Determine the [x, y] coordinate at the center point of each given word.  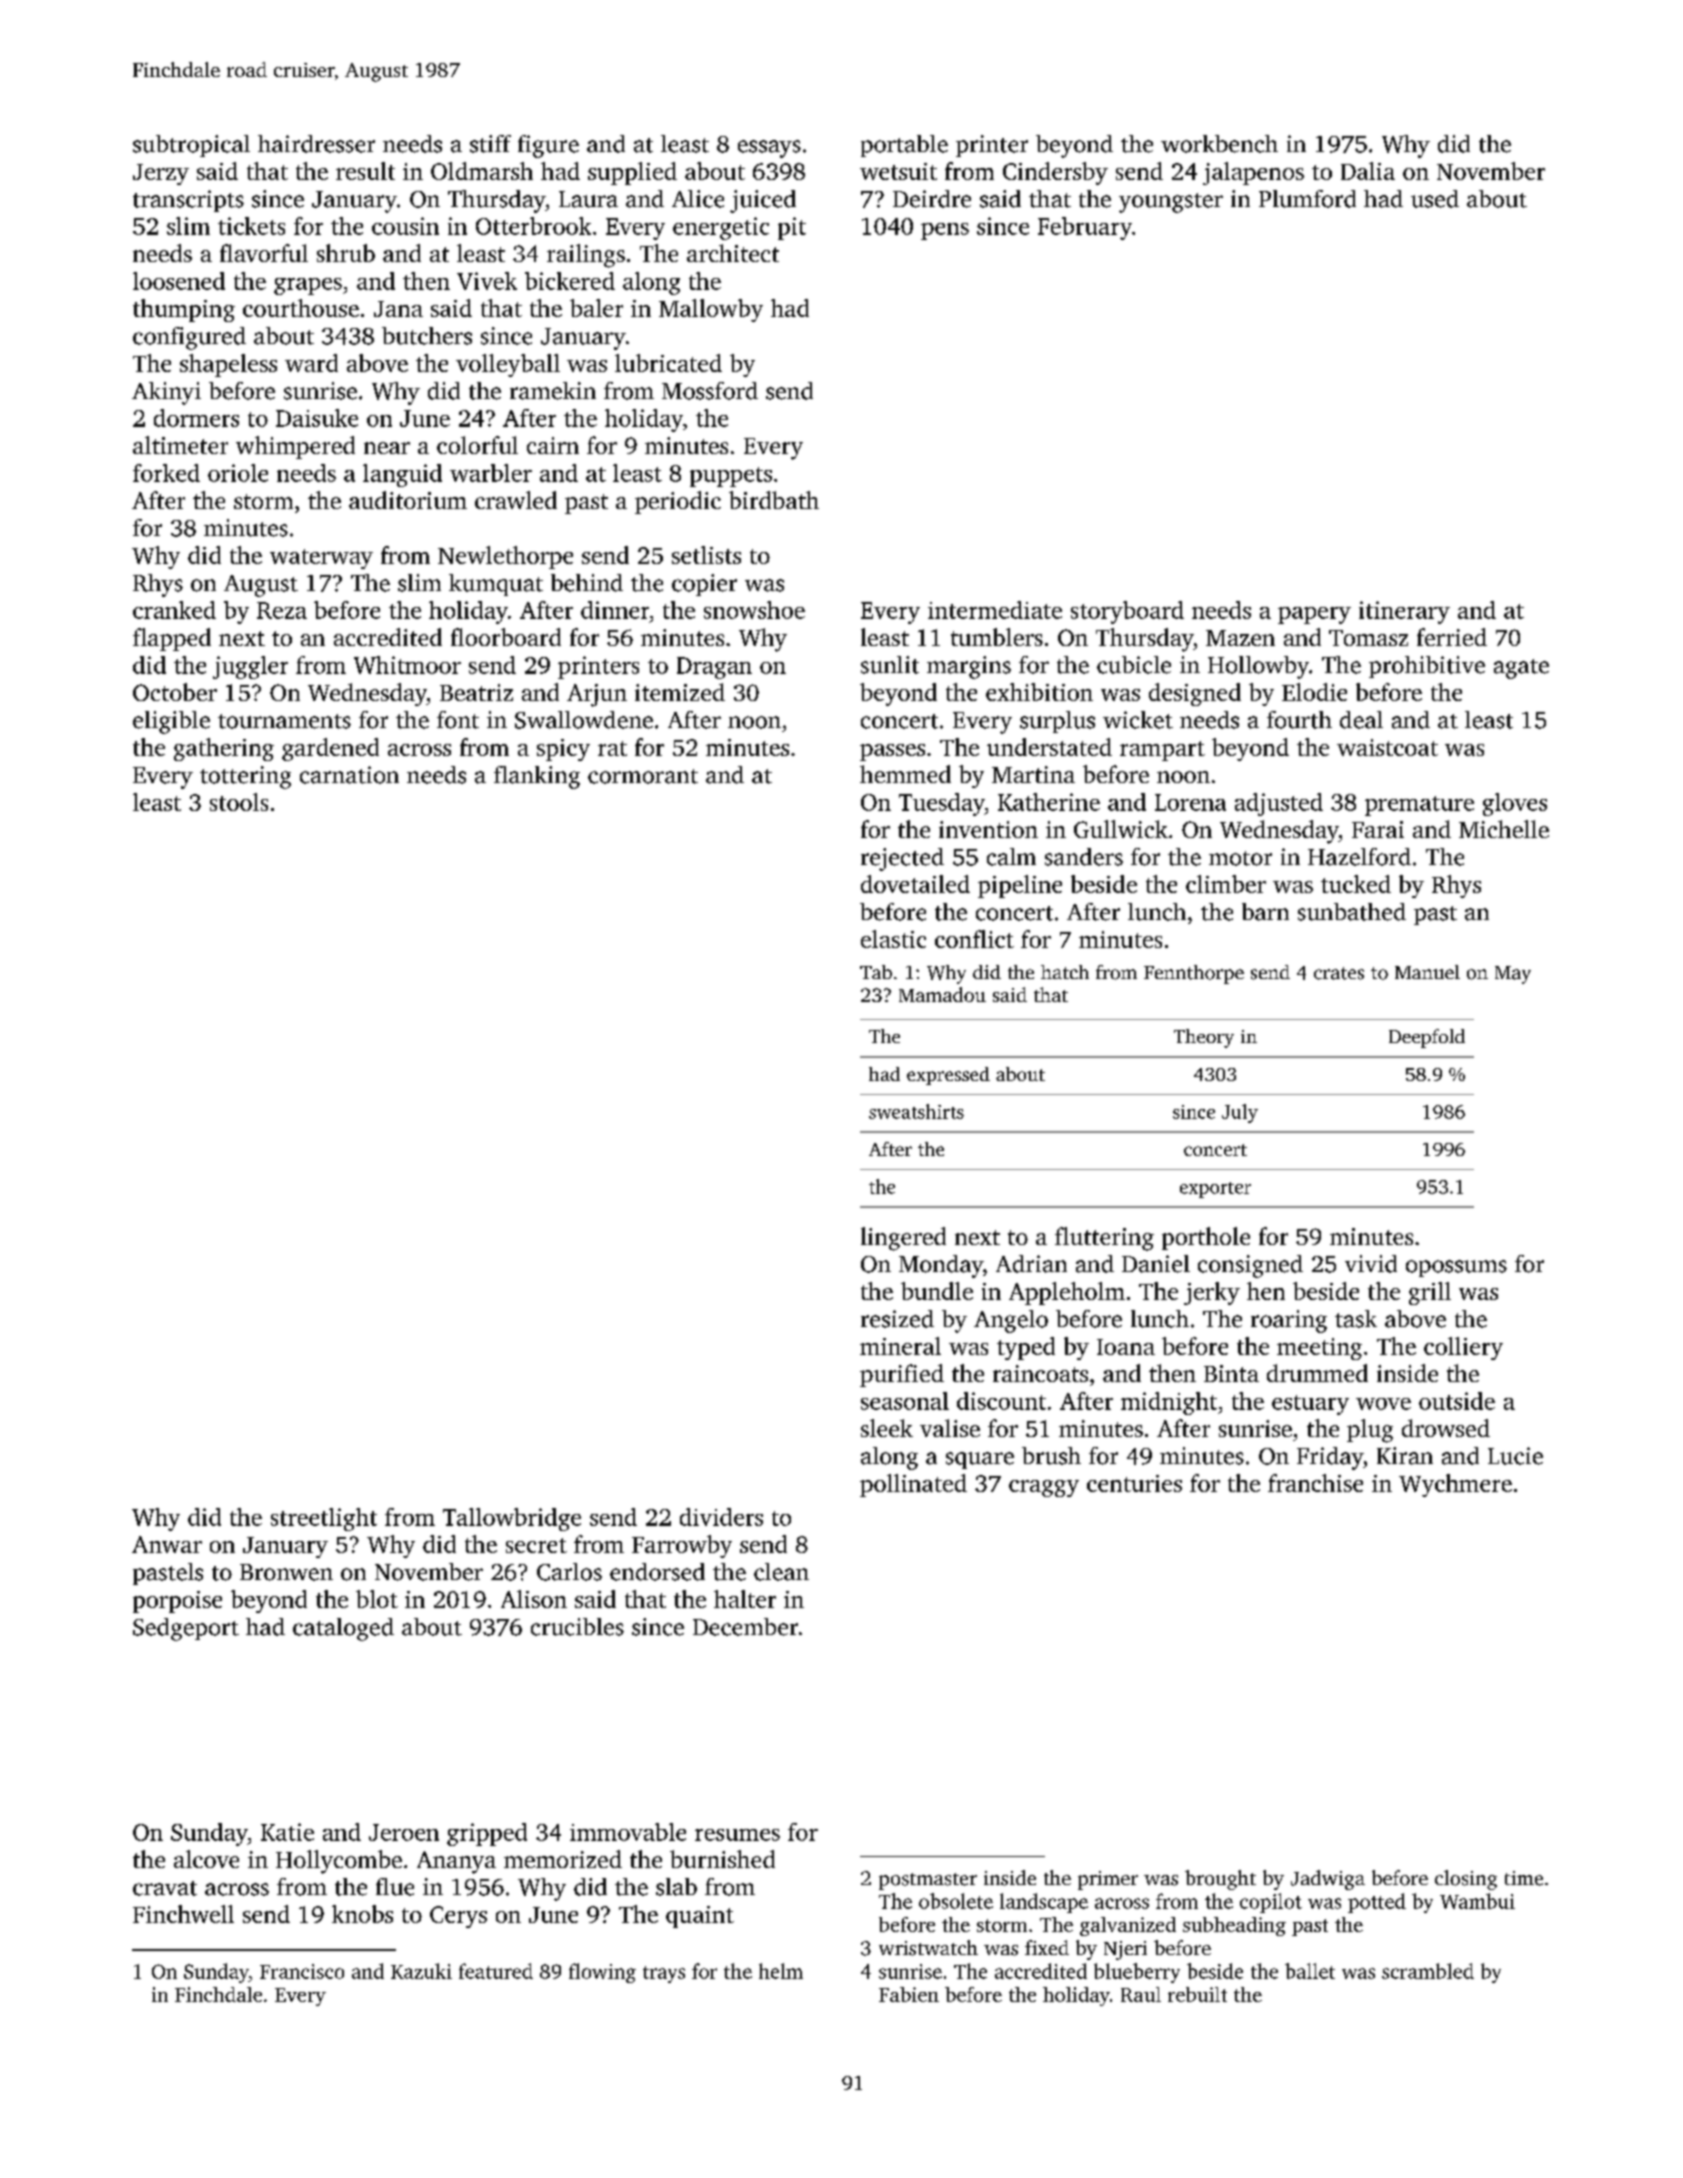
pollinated [913, 1485]
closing [1466, 1880]
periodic [678, 502]
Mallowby [711, 310]
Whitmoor [407, 665]
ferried [1452, 637]
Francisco [302, 1971]
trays [664, 1974]
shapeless [228, 365]
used [1435, 199]
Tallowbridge [512, 1519]
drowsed [1446, 1428]
